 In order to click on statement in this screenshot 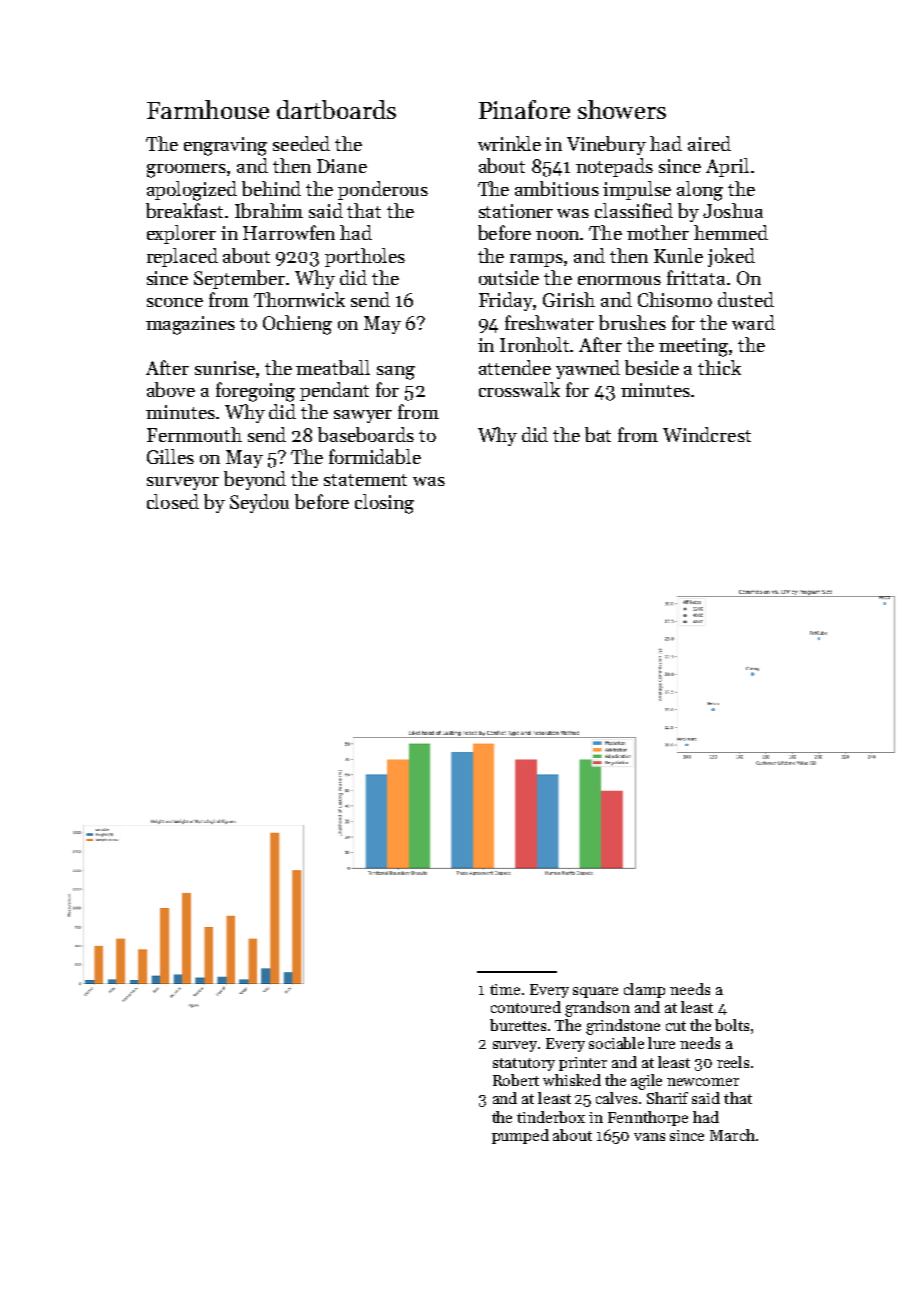, I will do `click(365, 480)`.
